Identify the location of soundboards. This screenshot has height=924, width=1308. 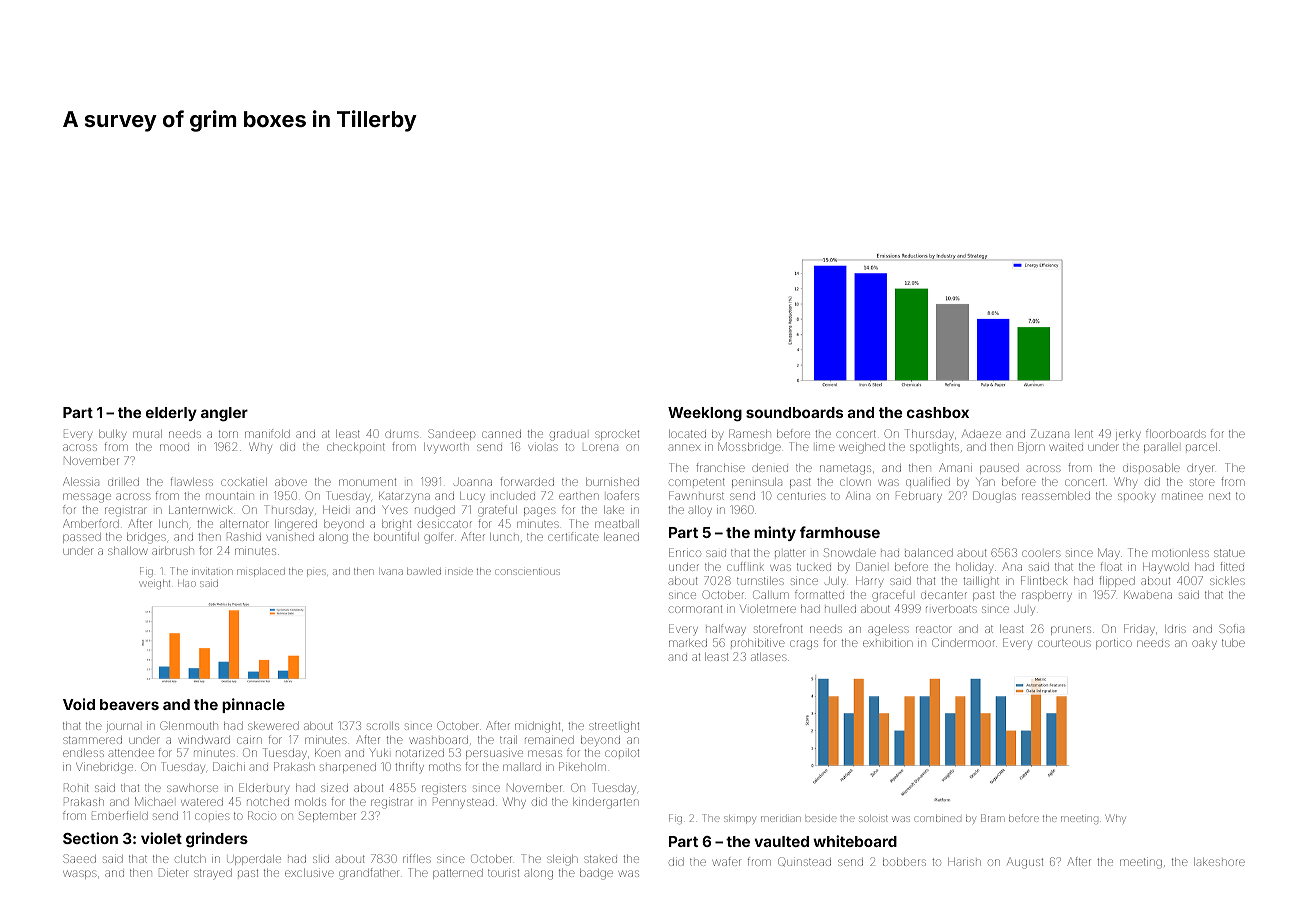
(794, 412).
